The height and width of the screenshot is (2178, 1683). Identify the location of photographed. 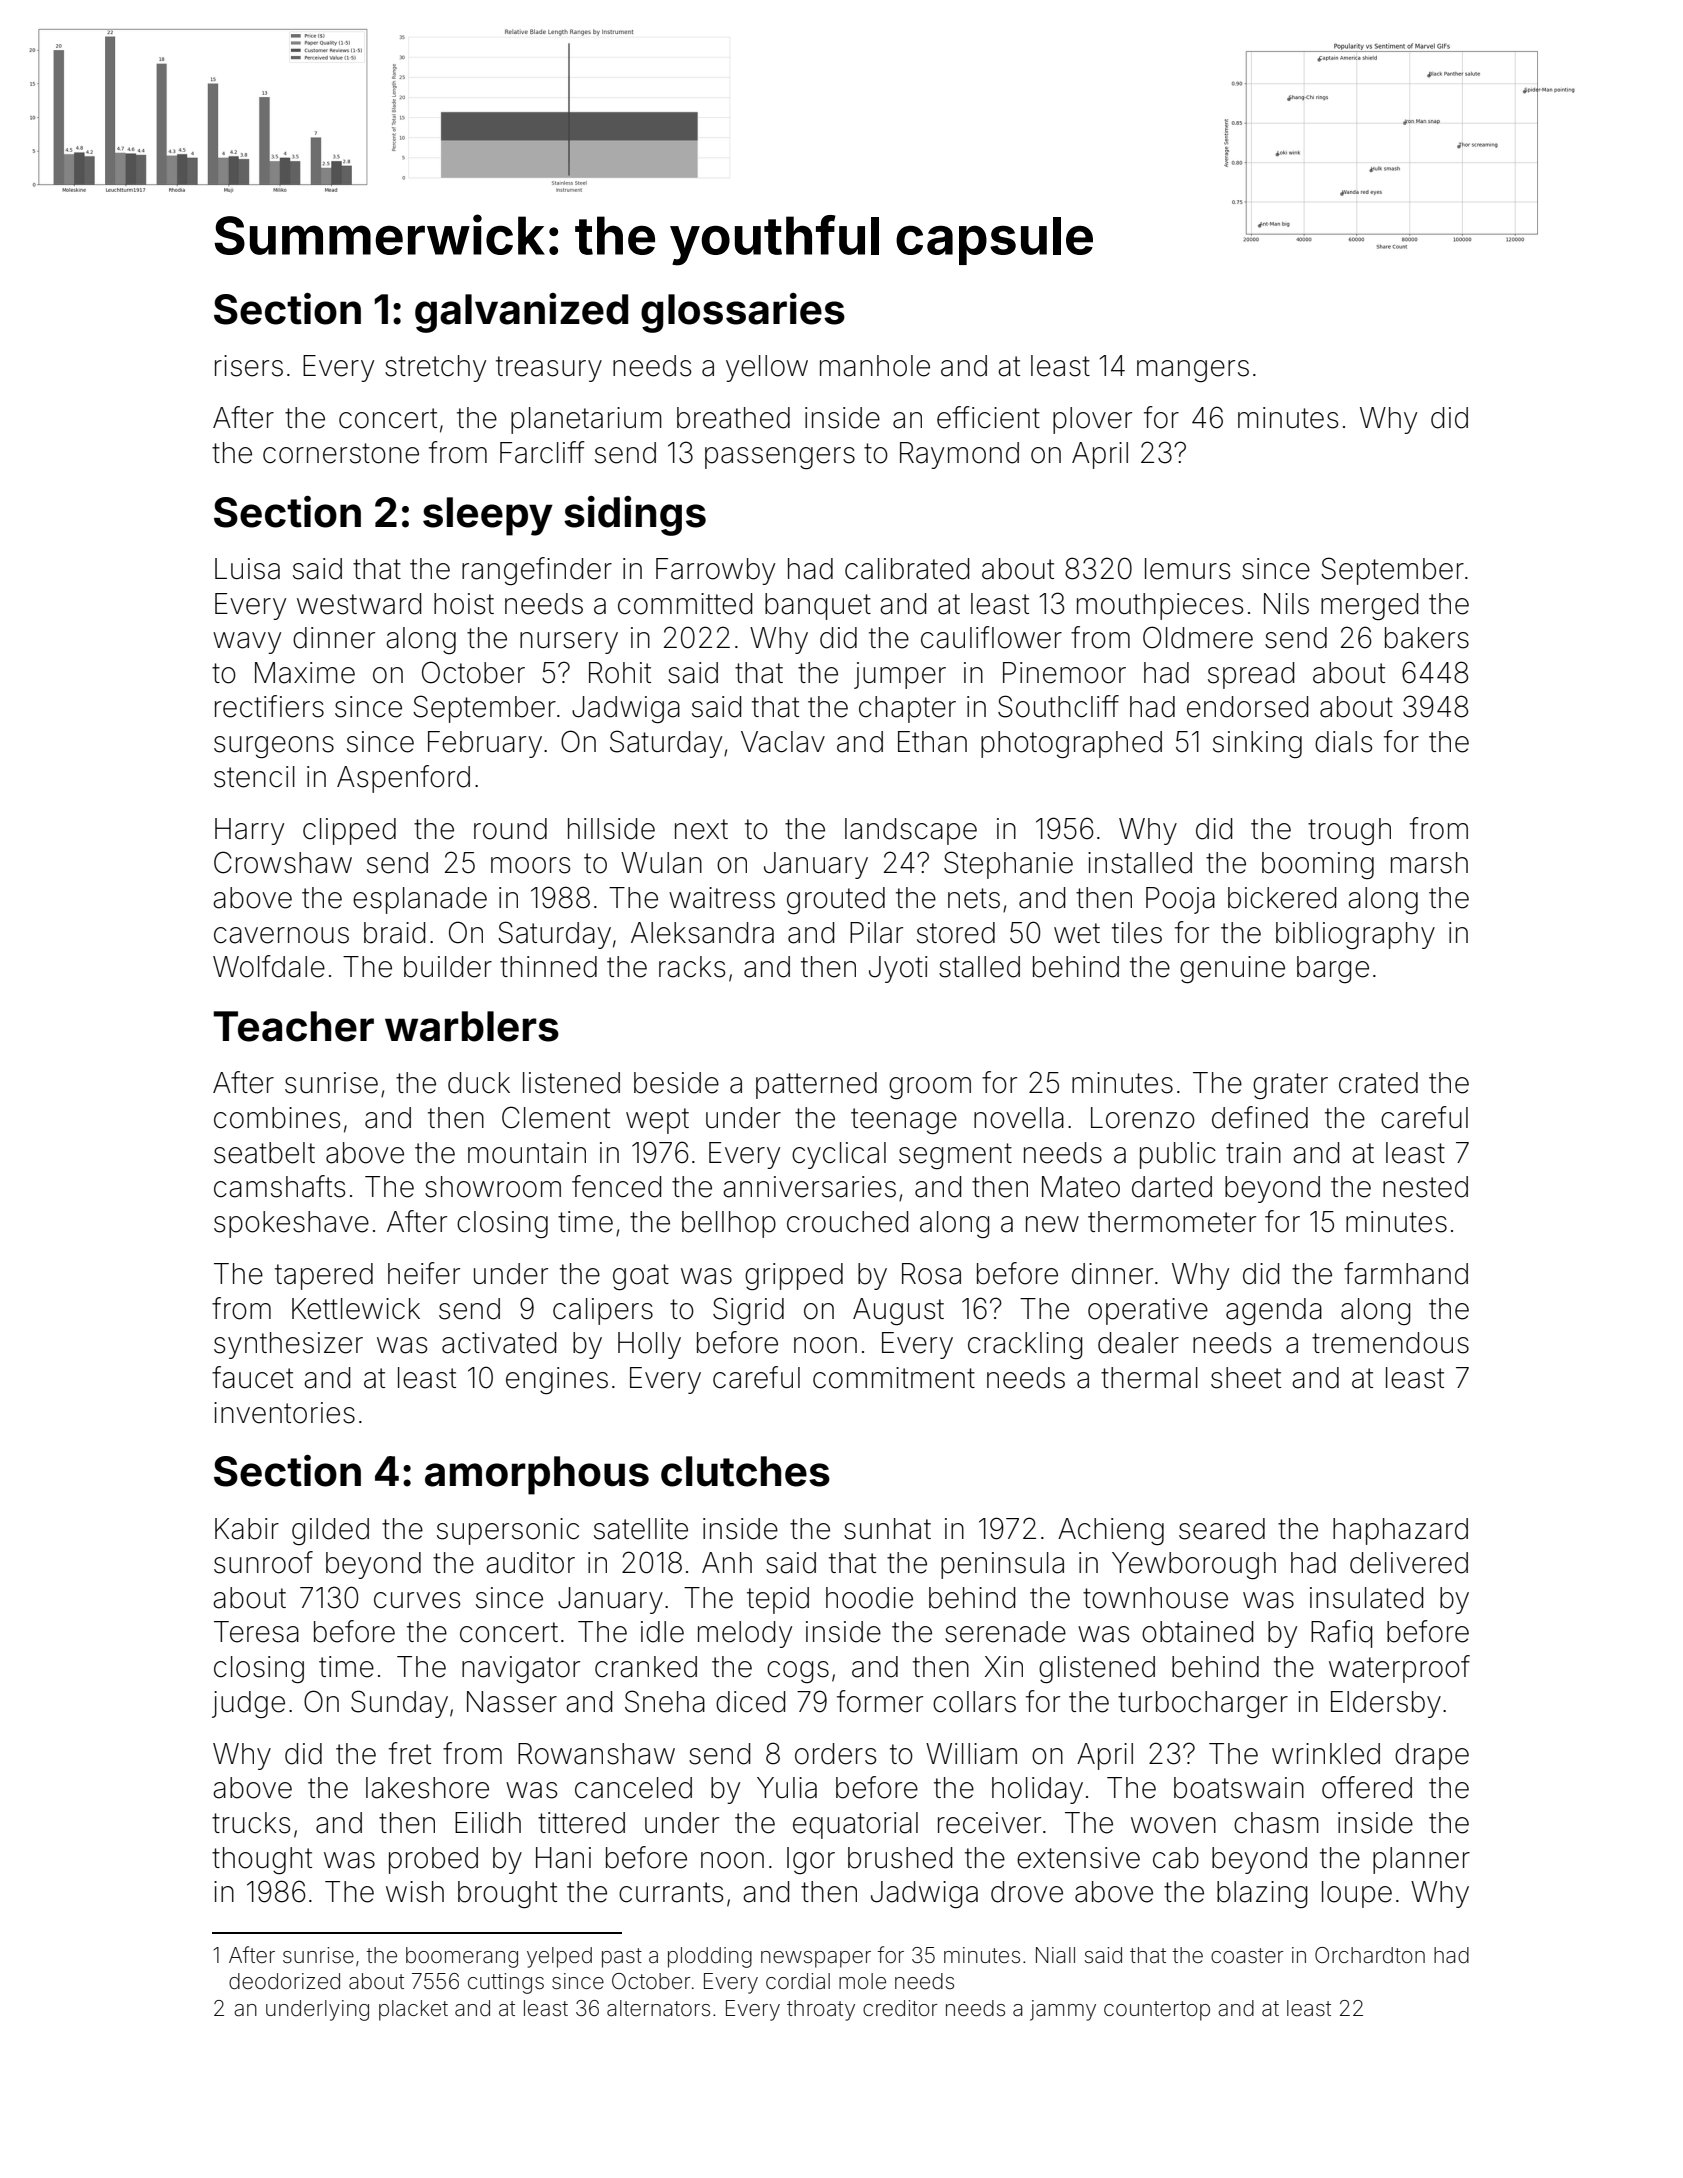
(1071, 744).
